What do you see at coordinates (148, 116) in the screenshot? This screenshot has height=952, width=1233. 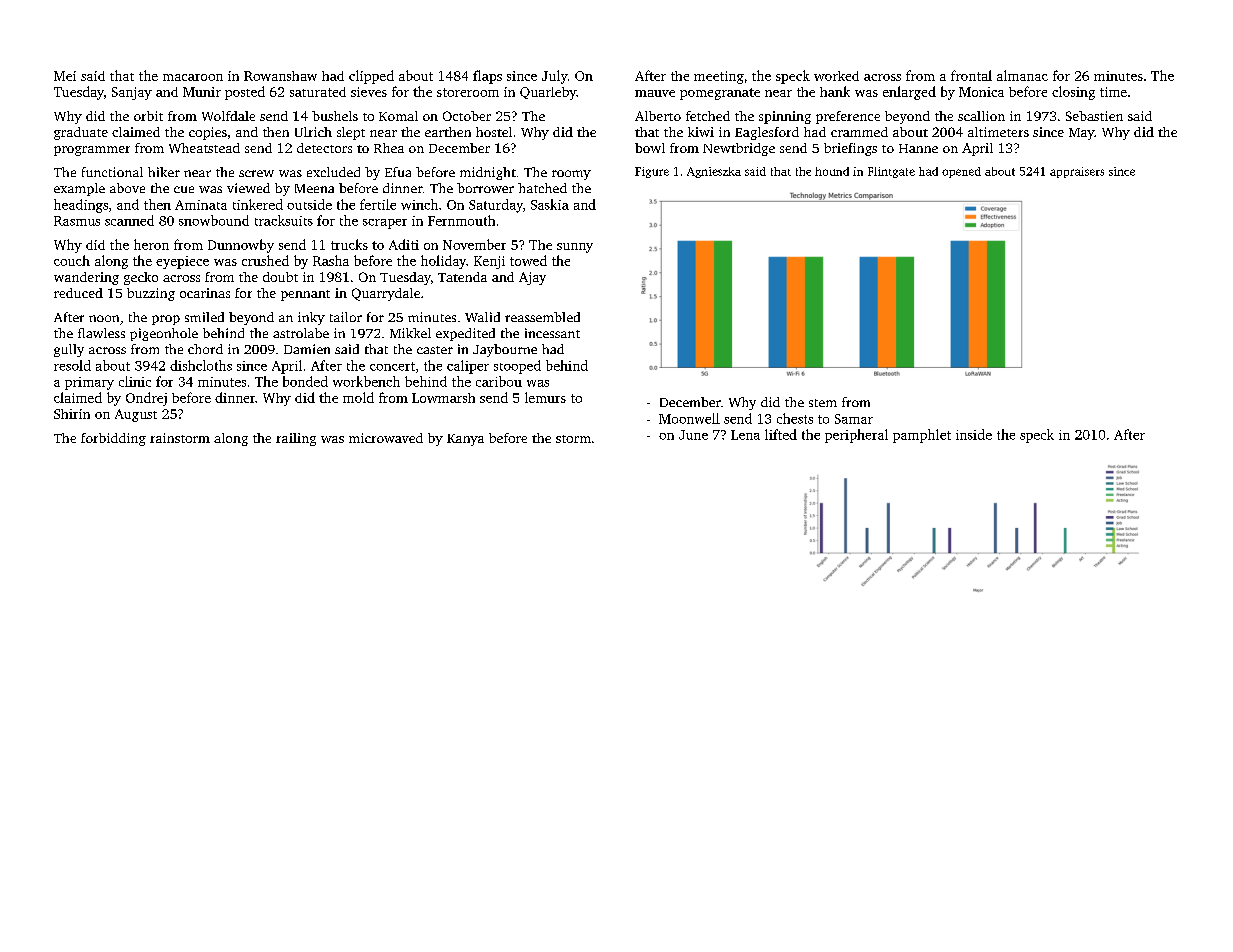 I see `orbit` at bounding box center [148, 116].
